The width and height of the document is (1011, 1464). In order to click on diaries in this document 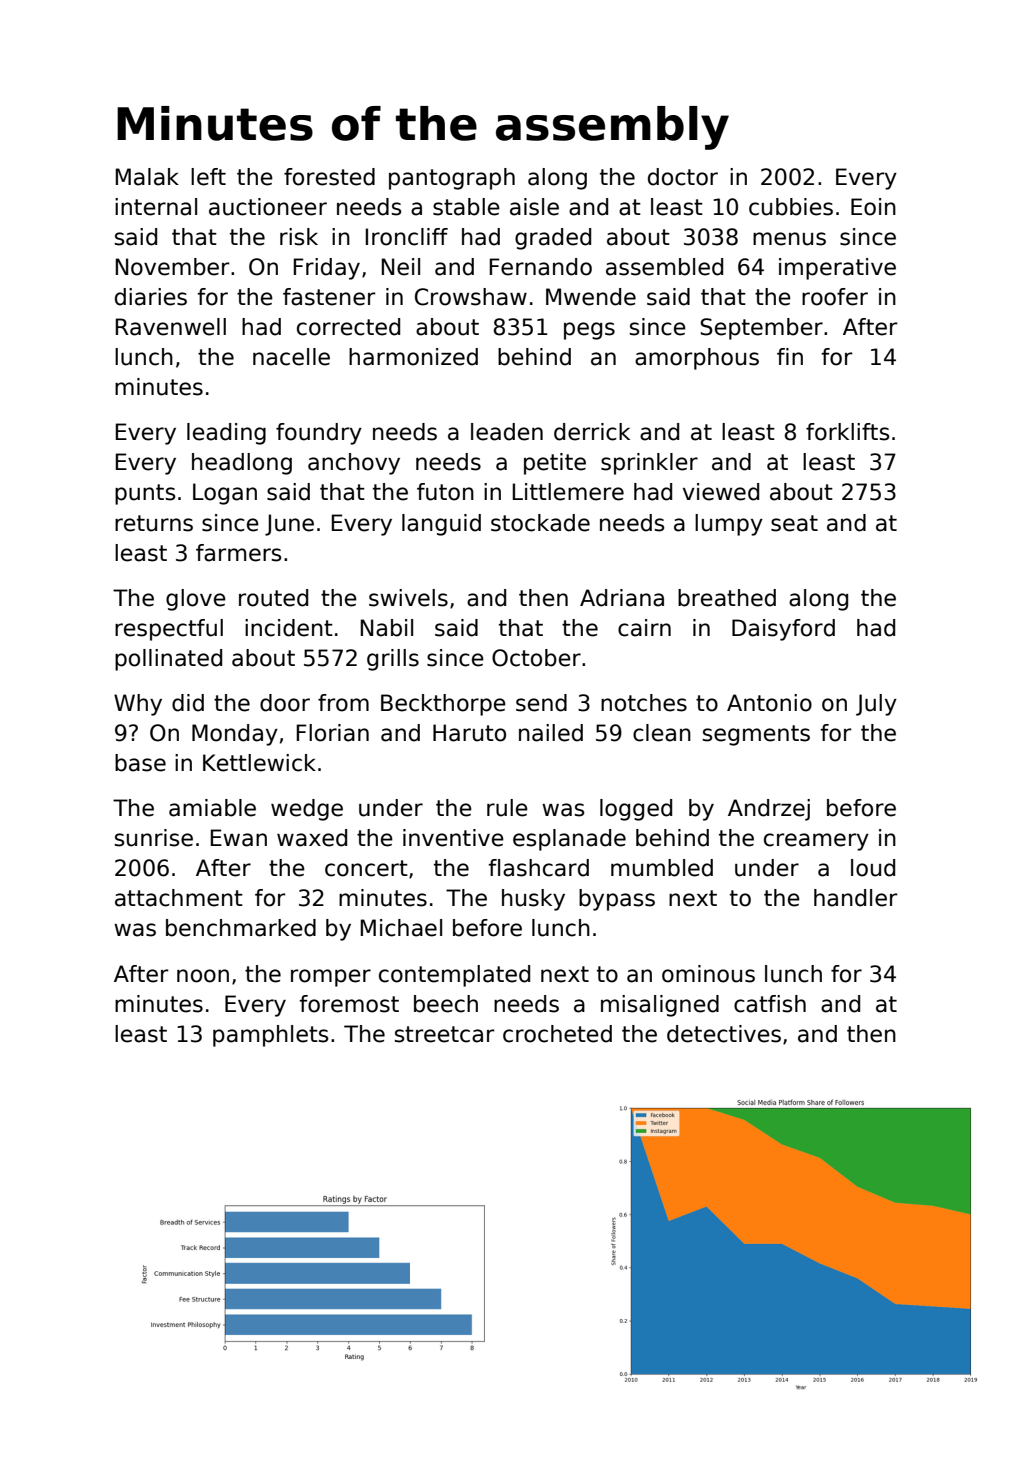, I will do `click(151, 297)`.
